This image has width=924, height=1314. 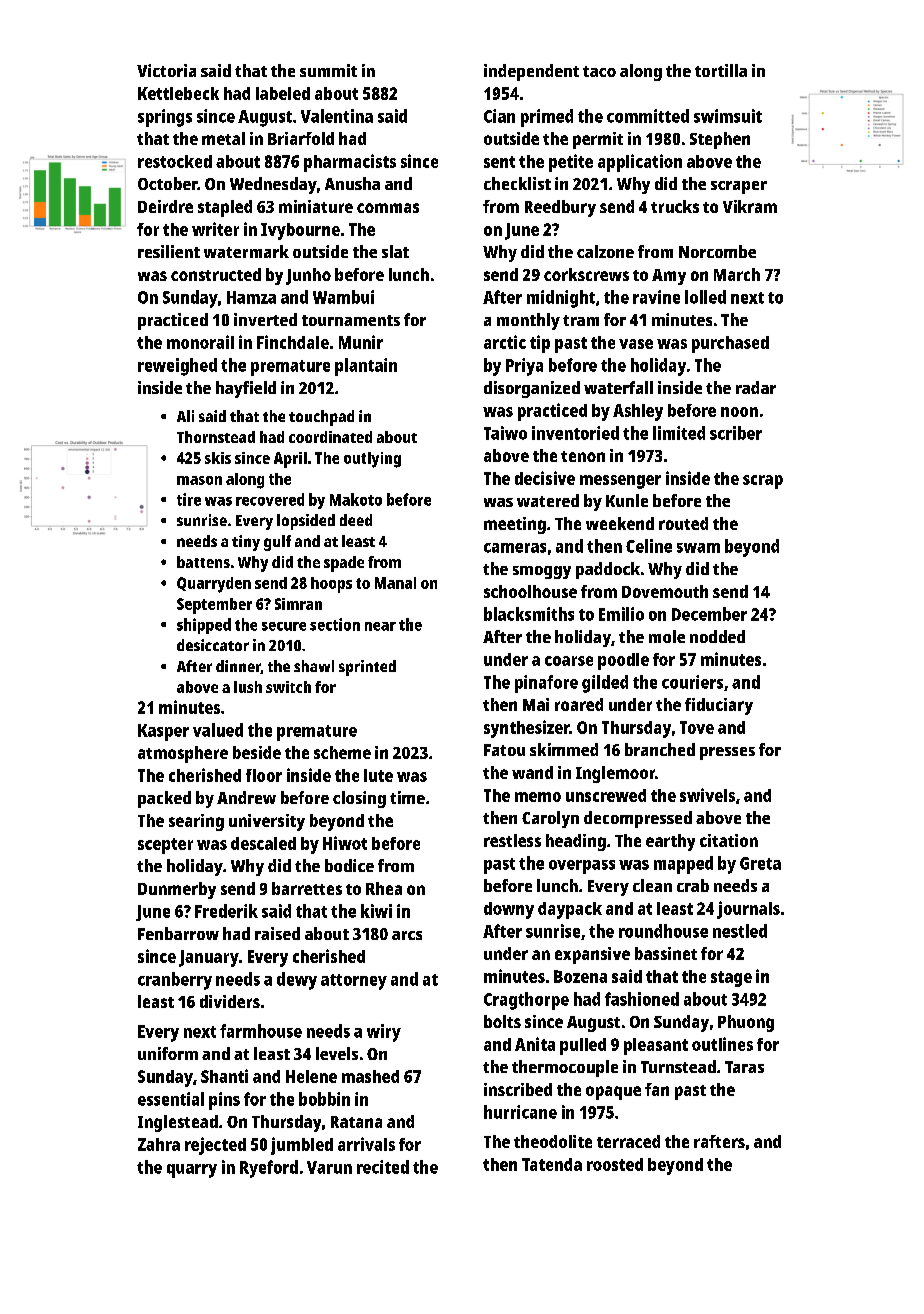 I want to click on monorail, so click(x=200, y=342).
